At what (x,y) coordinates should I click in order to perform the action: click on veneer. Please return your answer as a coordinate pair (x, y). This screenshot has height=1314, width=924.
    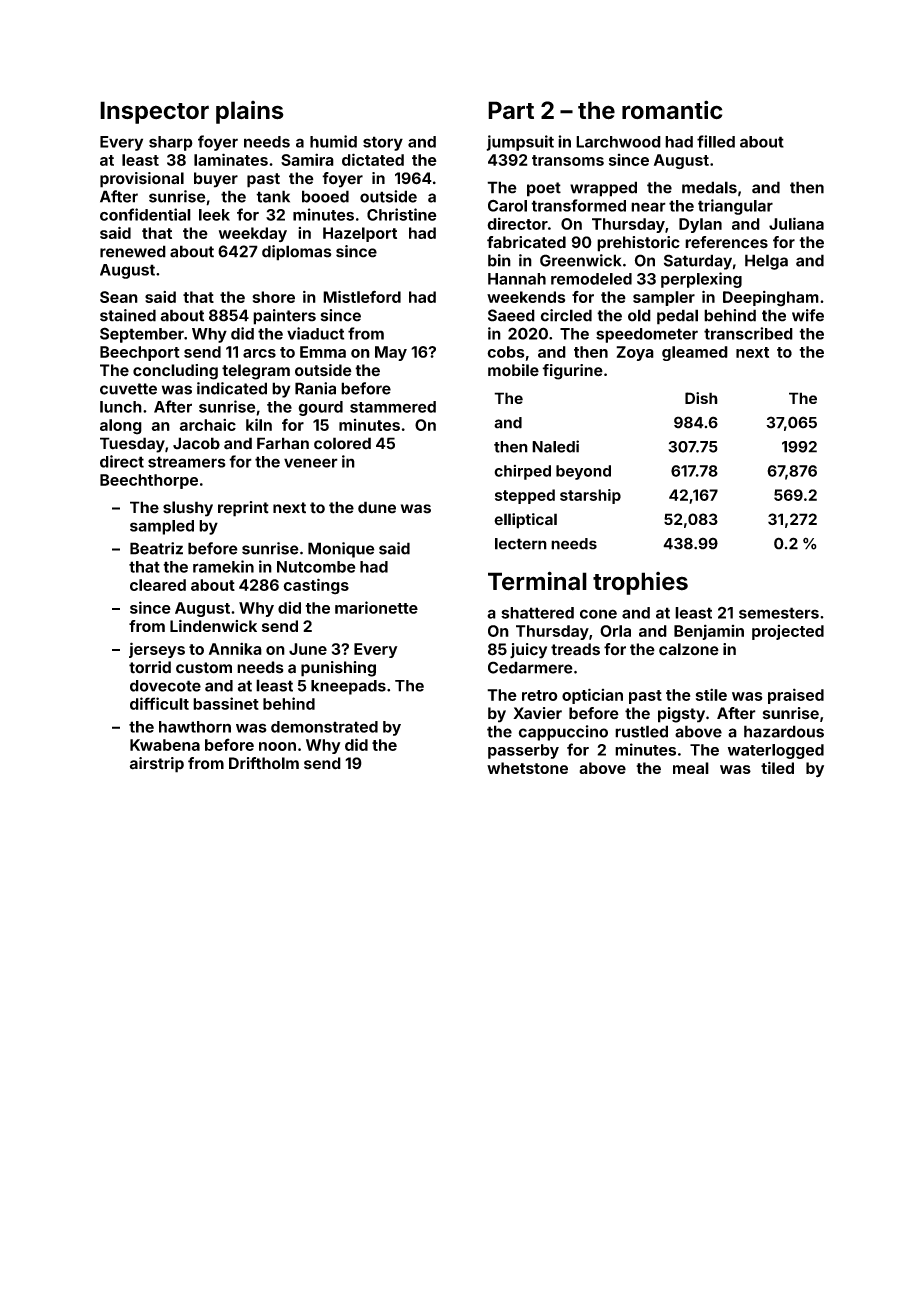
    Looking at the image, I should click on (311, 463).
